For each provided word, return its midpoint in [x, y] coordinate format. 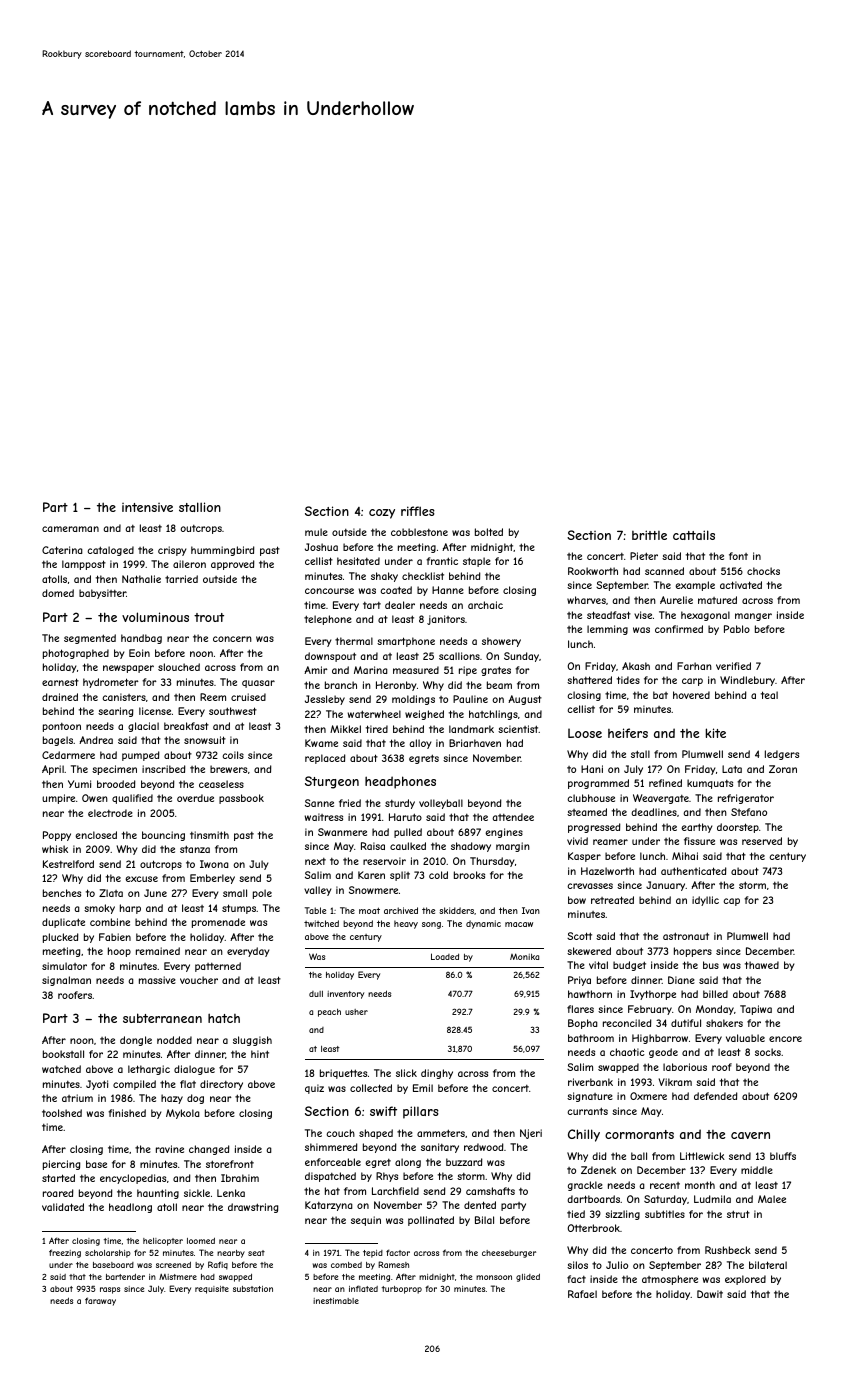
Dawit [710, 1294]
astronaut [686, 936]
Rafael [582, 1294]
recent [665, 1185]
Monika [524, 956]
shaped [376, 1134]
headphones [400, 782]
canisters [124, 697]
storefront [230, 1164]
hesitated [358, 561]
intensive [147, 507]
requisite [212, 1290]
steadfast [609, 615]
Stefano [749, 812]
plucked [61, 938]
